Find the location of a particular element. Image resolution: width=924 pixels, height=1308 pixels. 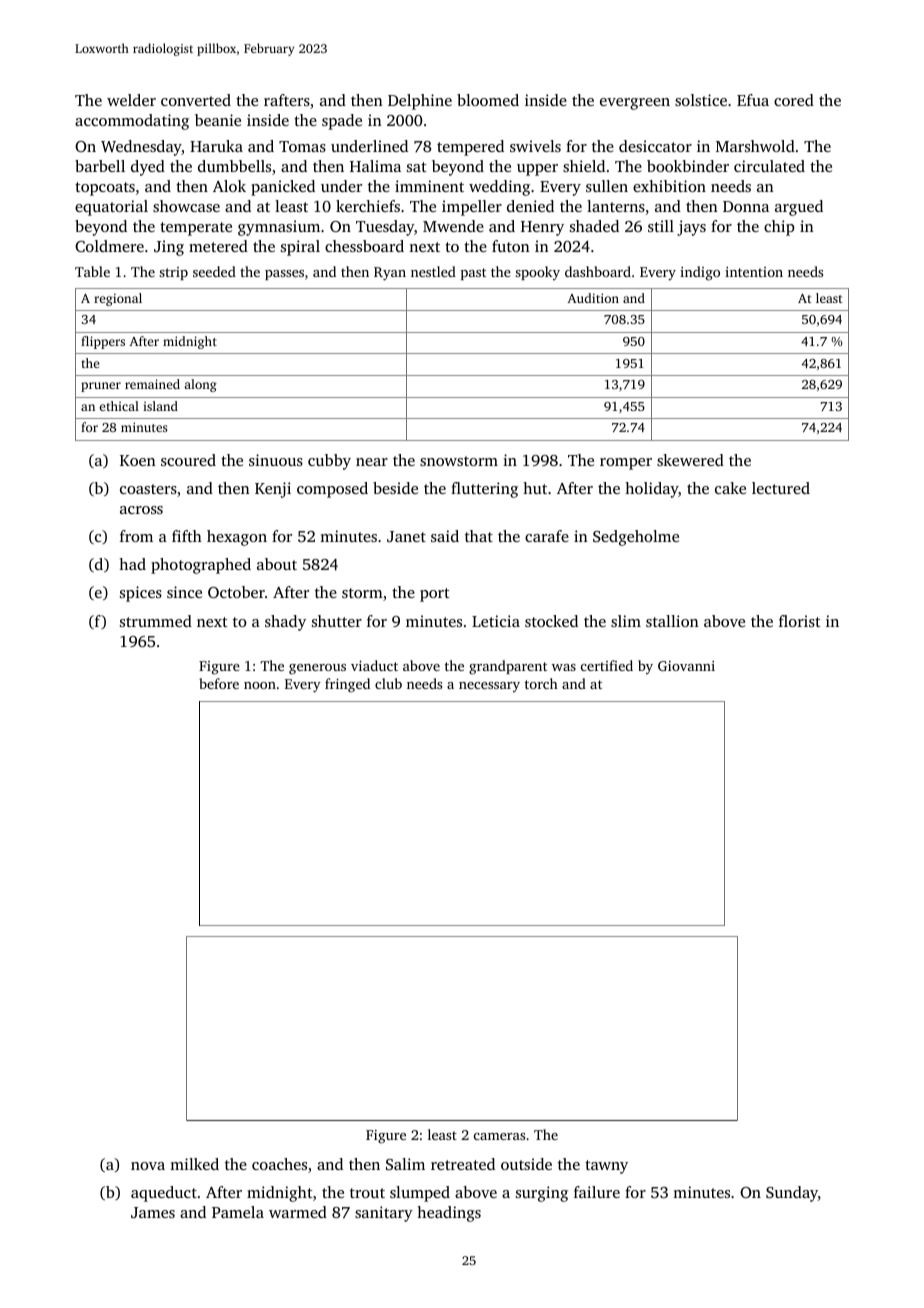

lectured is located at coordinates (781, 488).
